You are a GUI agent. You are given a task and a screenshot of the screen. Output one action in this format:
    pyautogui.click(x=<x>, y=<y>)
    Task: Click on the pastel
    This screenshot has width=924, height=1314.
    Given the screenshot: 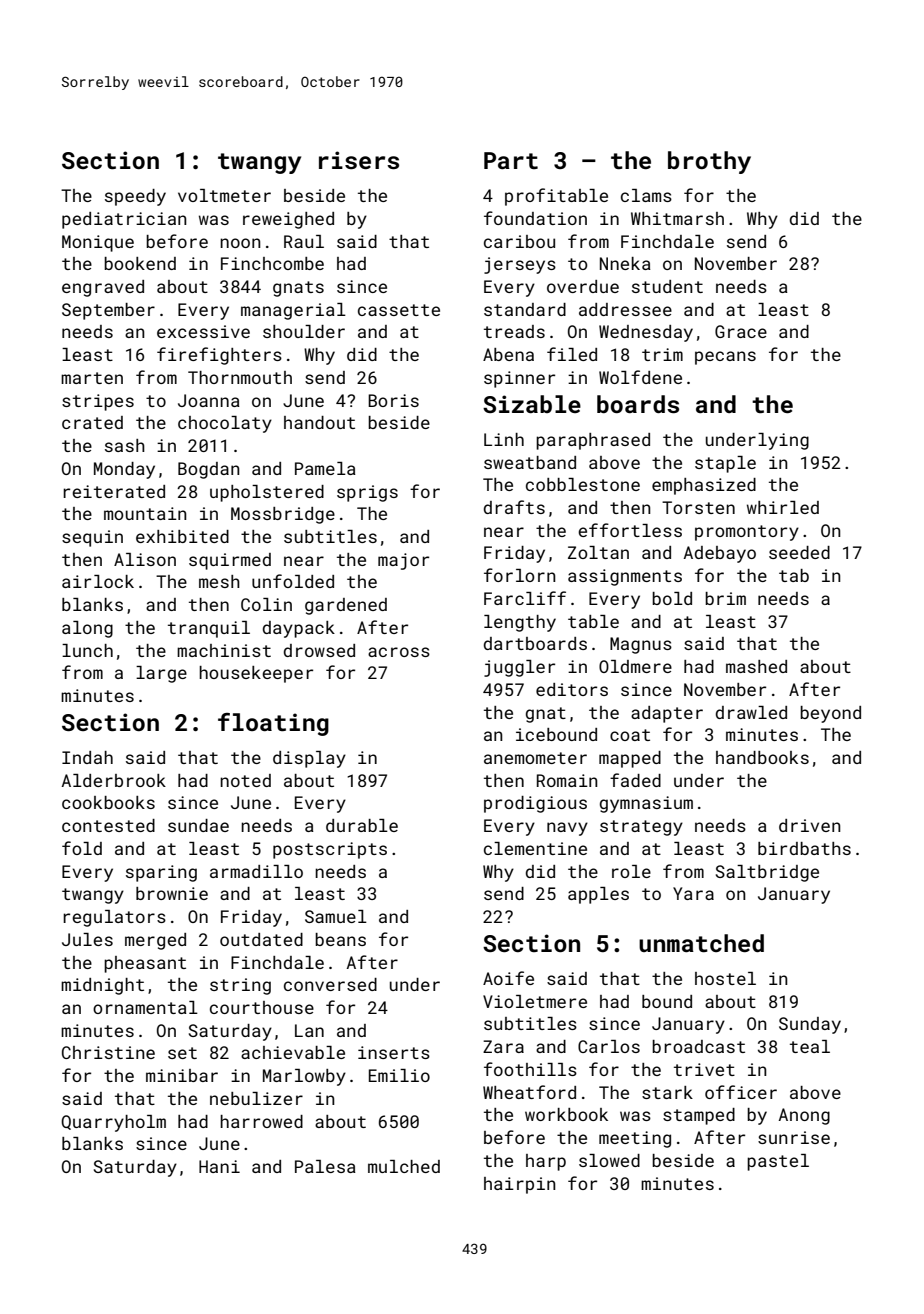 What is the action you would take?
    pyautogui.click(x=778, y=1162)
